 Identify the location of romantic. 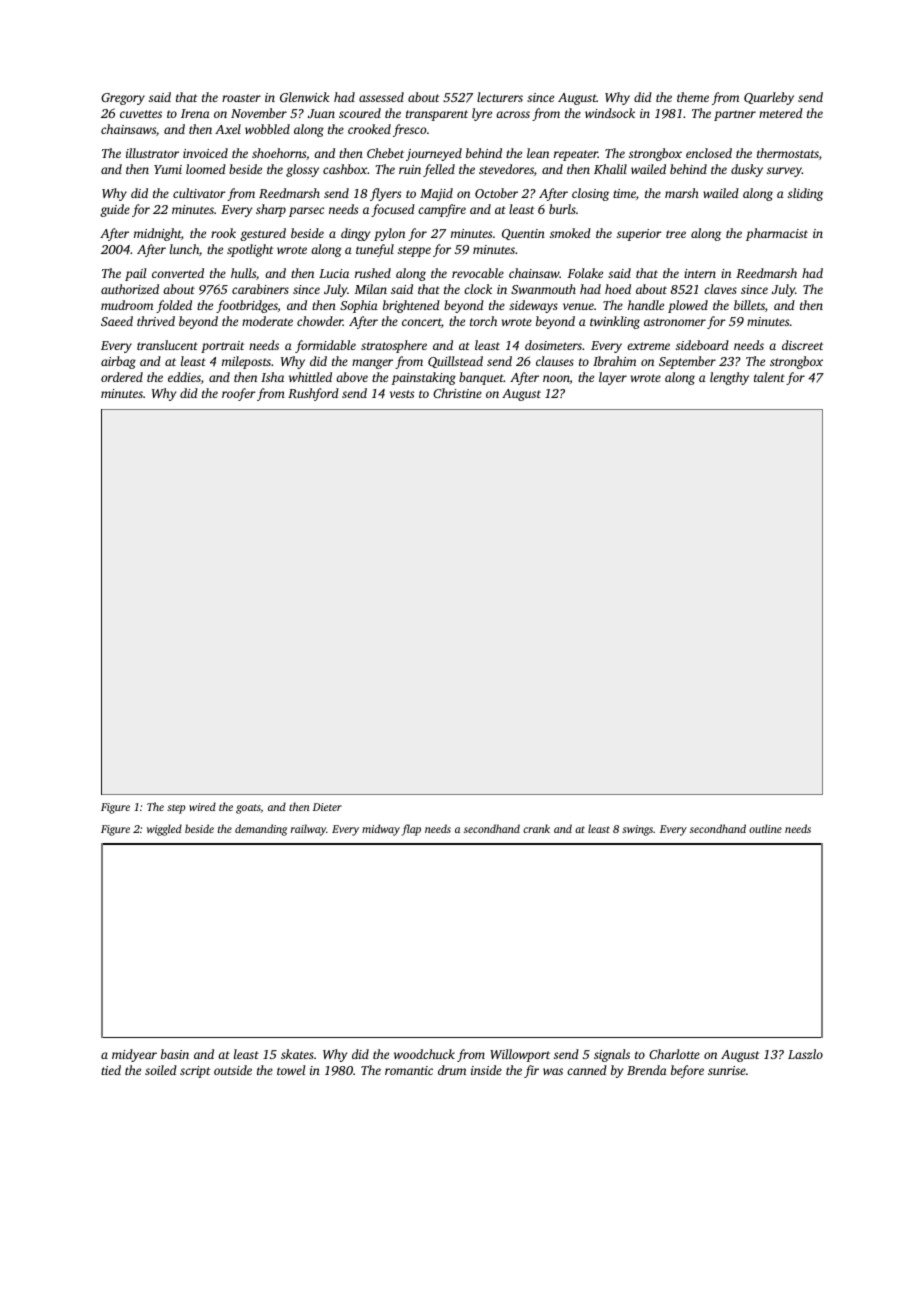
(409, 1070).
